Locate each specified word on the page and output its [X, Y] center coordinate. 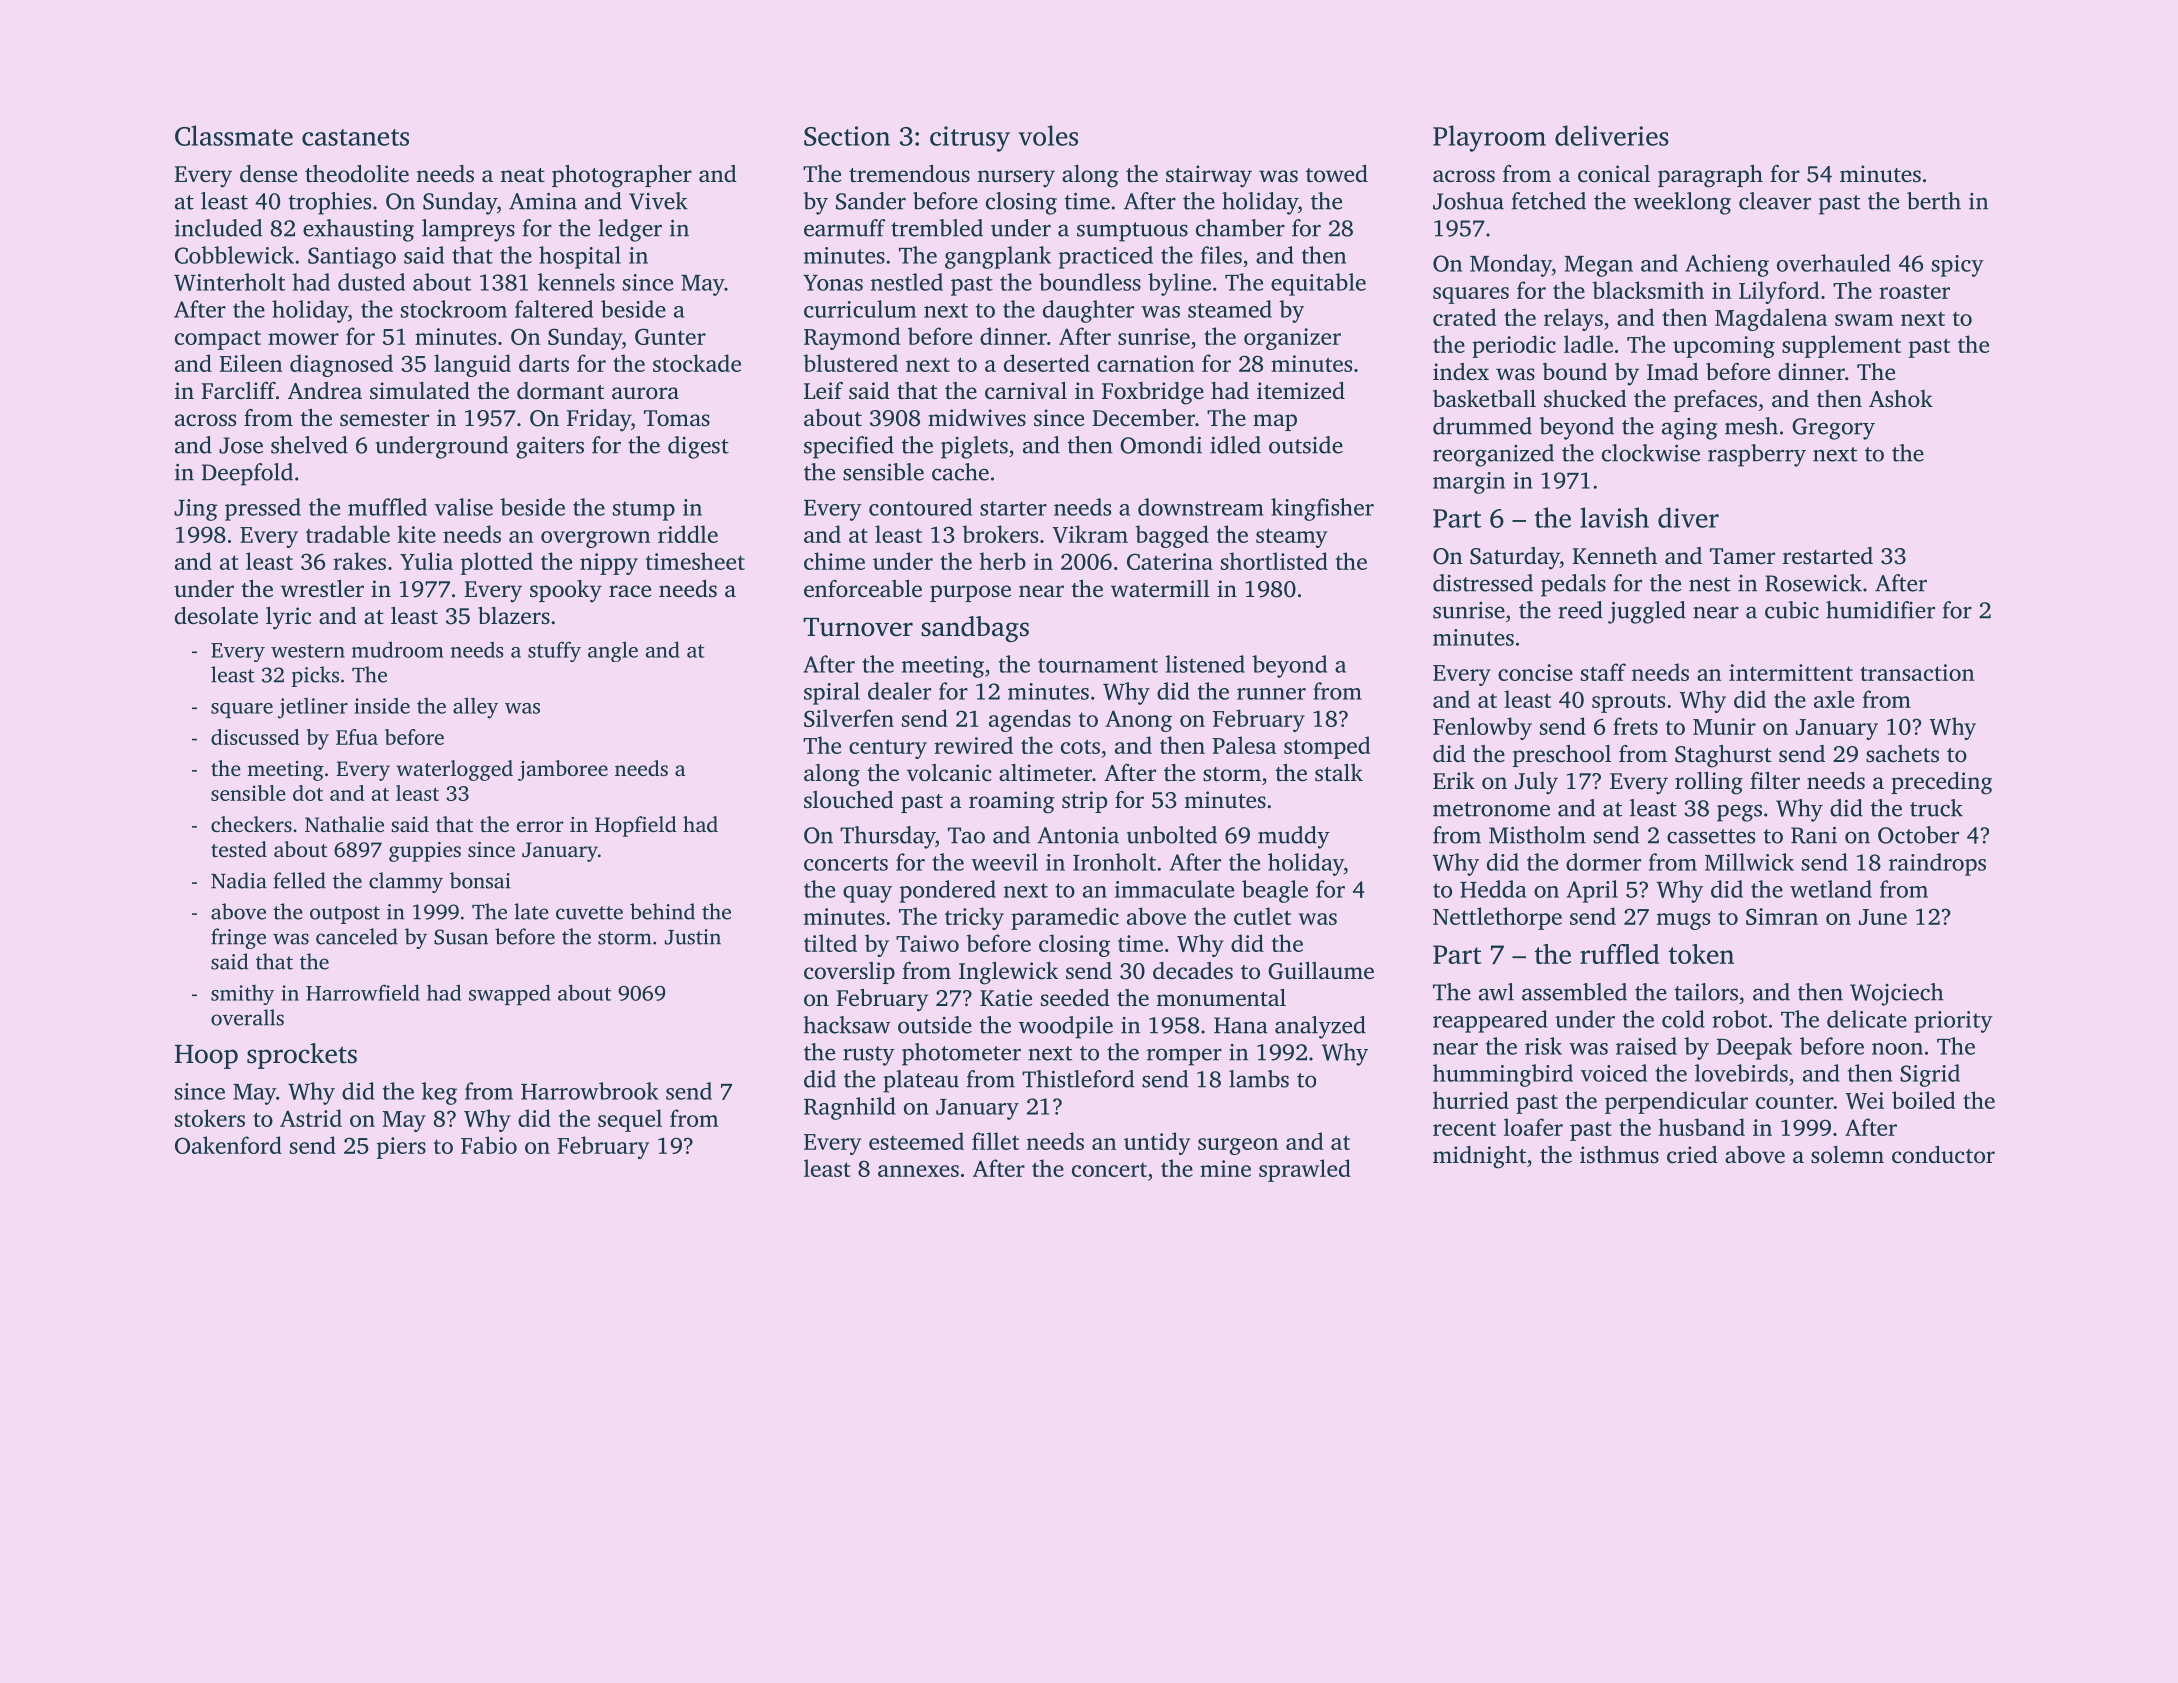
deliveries [1612, 135]
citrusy [970, 139]
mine [1225, 1168]
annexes [918, 1171]
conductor [1943, 1155]
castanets [355, 137]
